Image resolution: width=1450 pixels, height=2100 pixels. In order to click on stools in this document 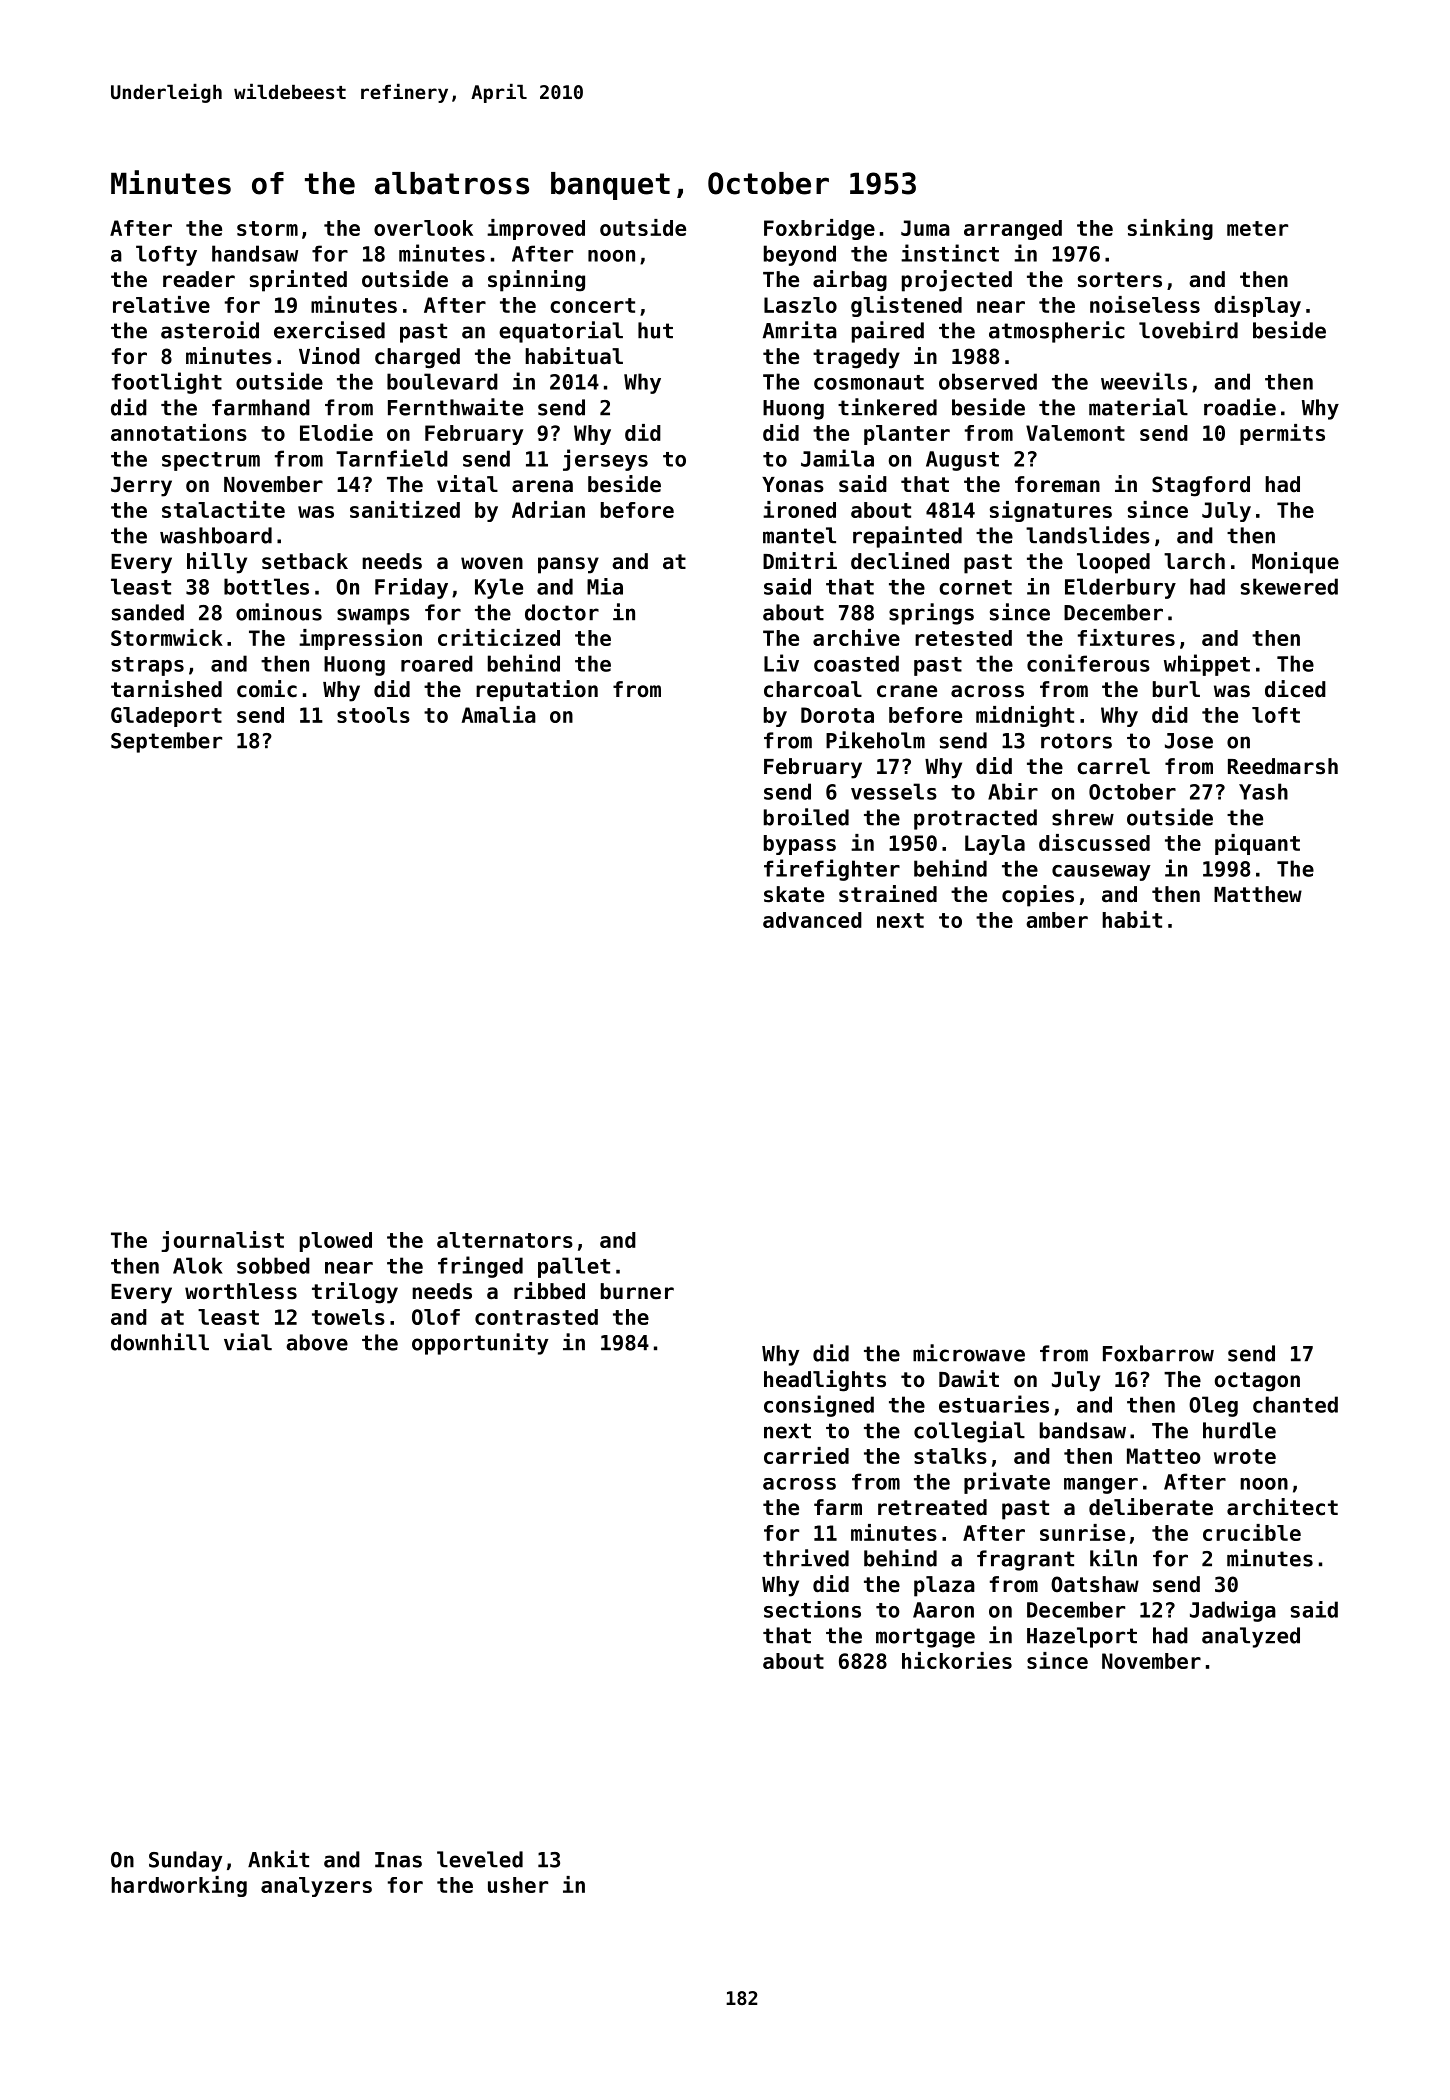, I will do `click(373, 715)`.
